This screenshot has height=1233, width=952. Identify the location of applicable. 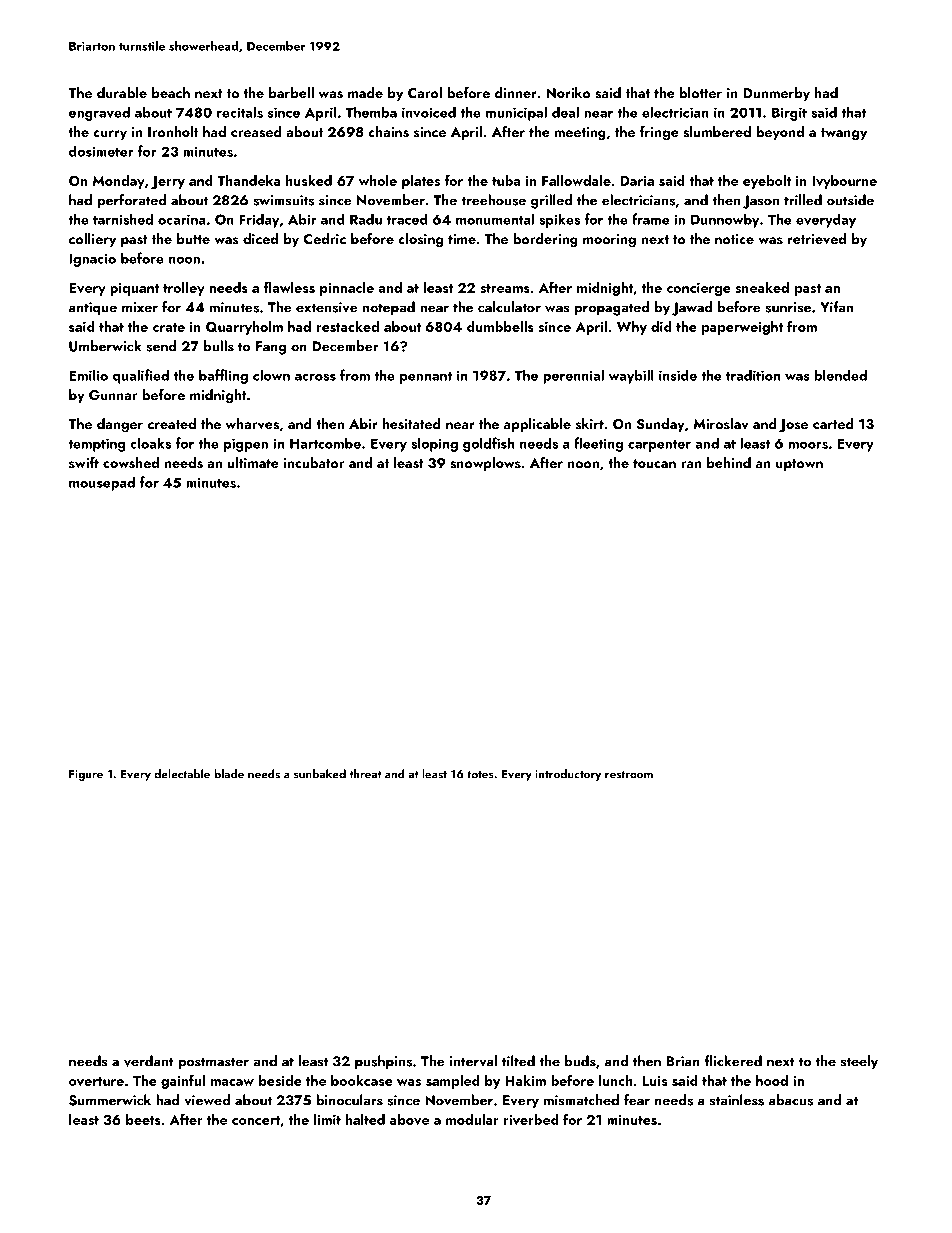
(537, 425).
